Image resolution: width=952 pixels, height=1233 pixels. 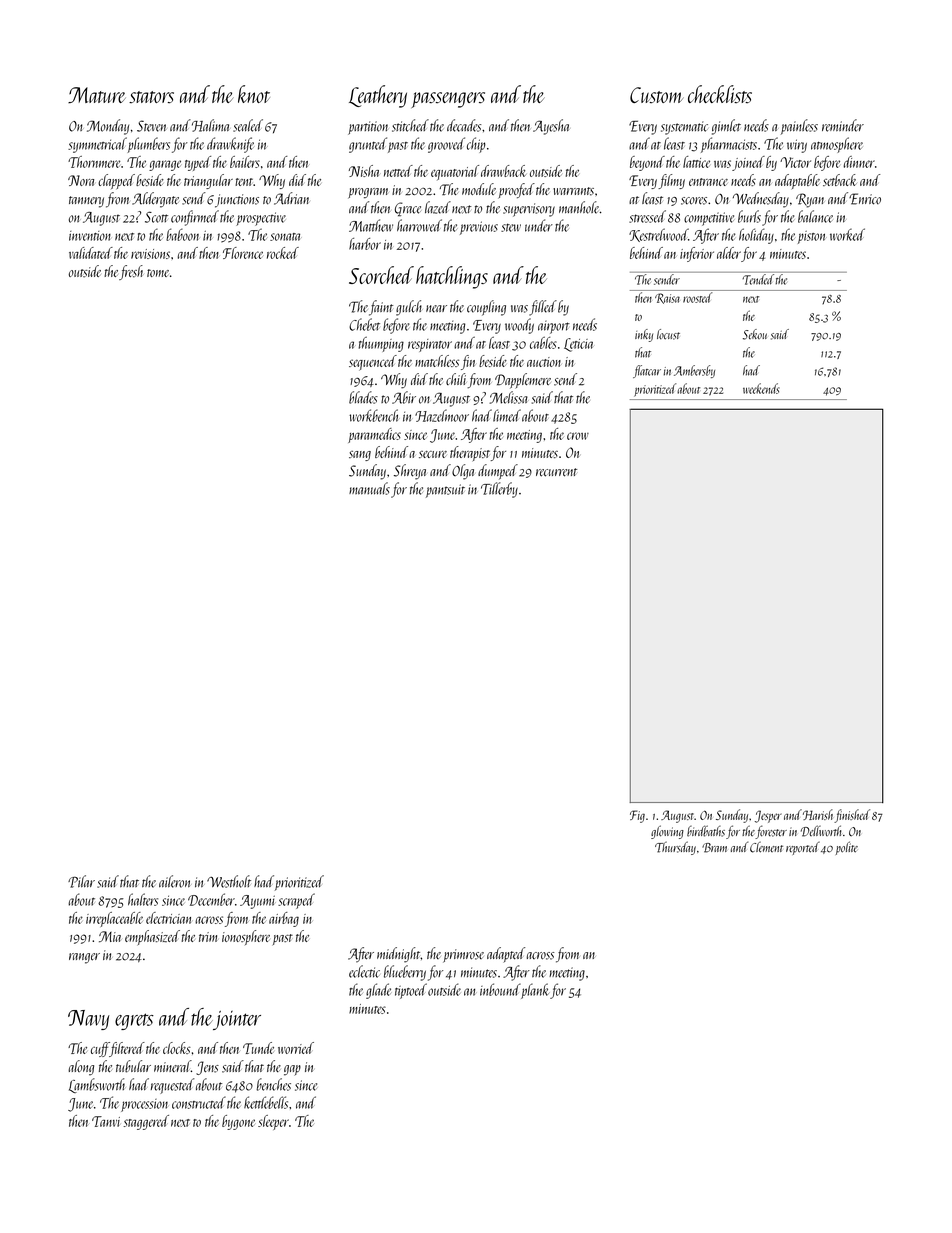 What do you see at coordinates (448, 100) in the document?
I see `passengers` at bounding box center [448, 100].
